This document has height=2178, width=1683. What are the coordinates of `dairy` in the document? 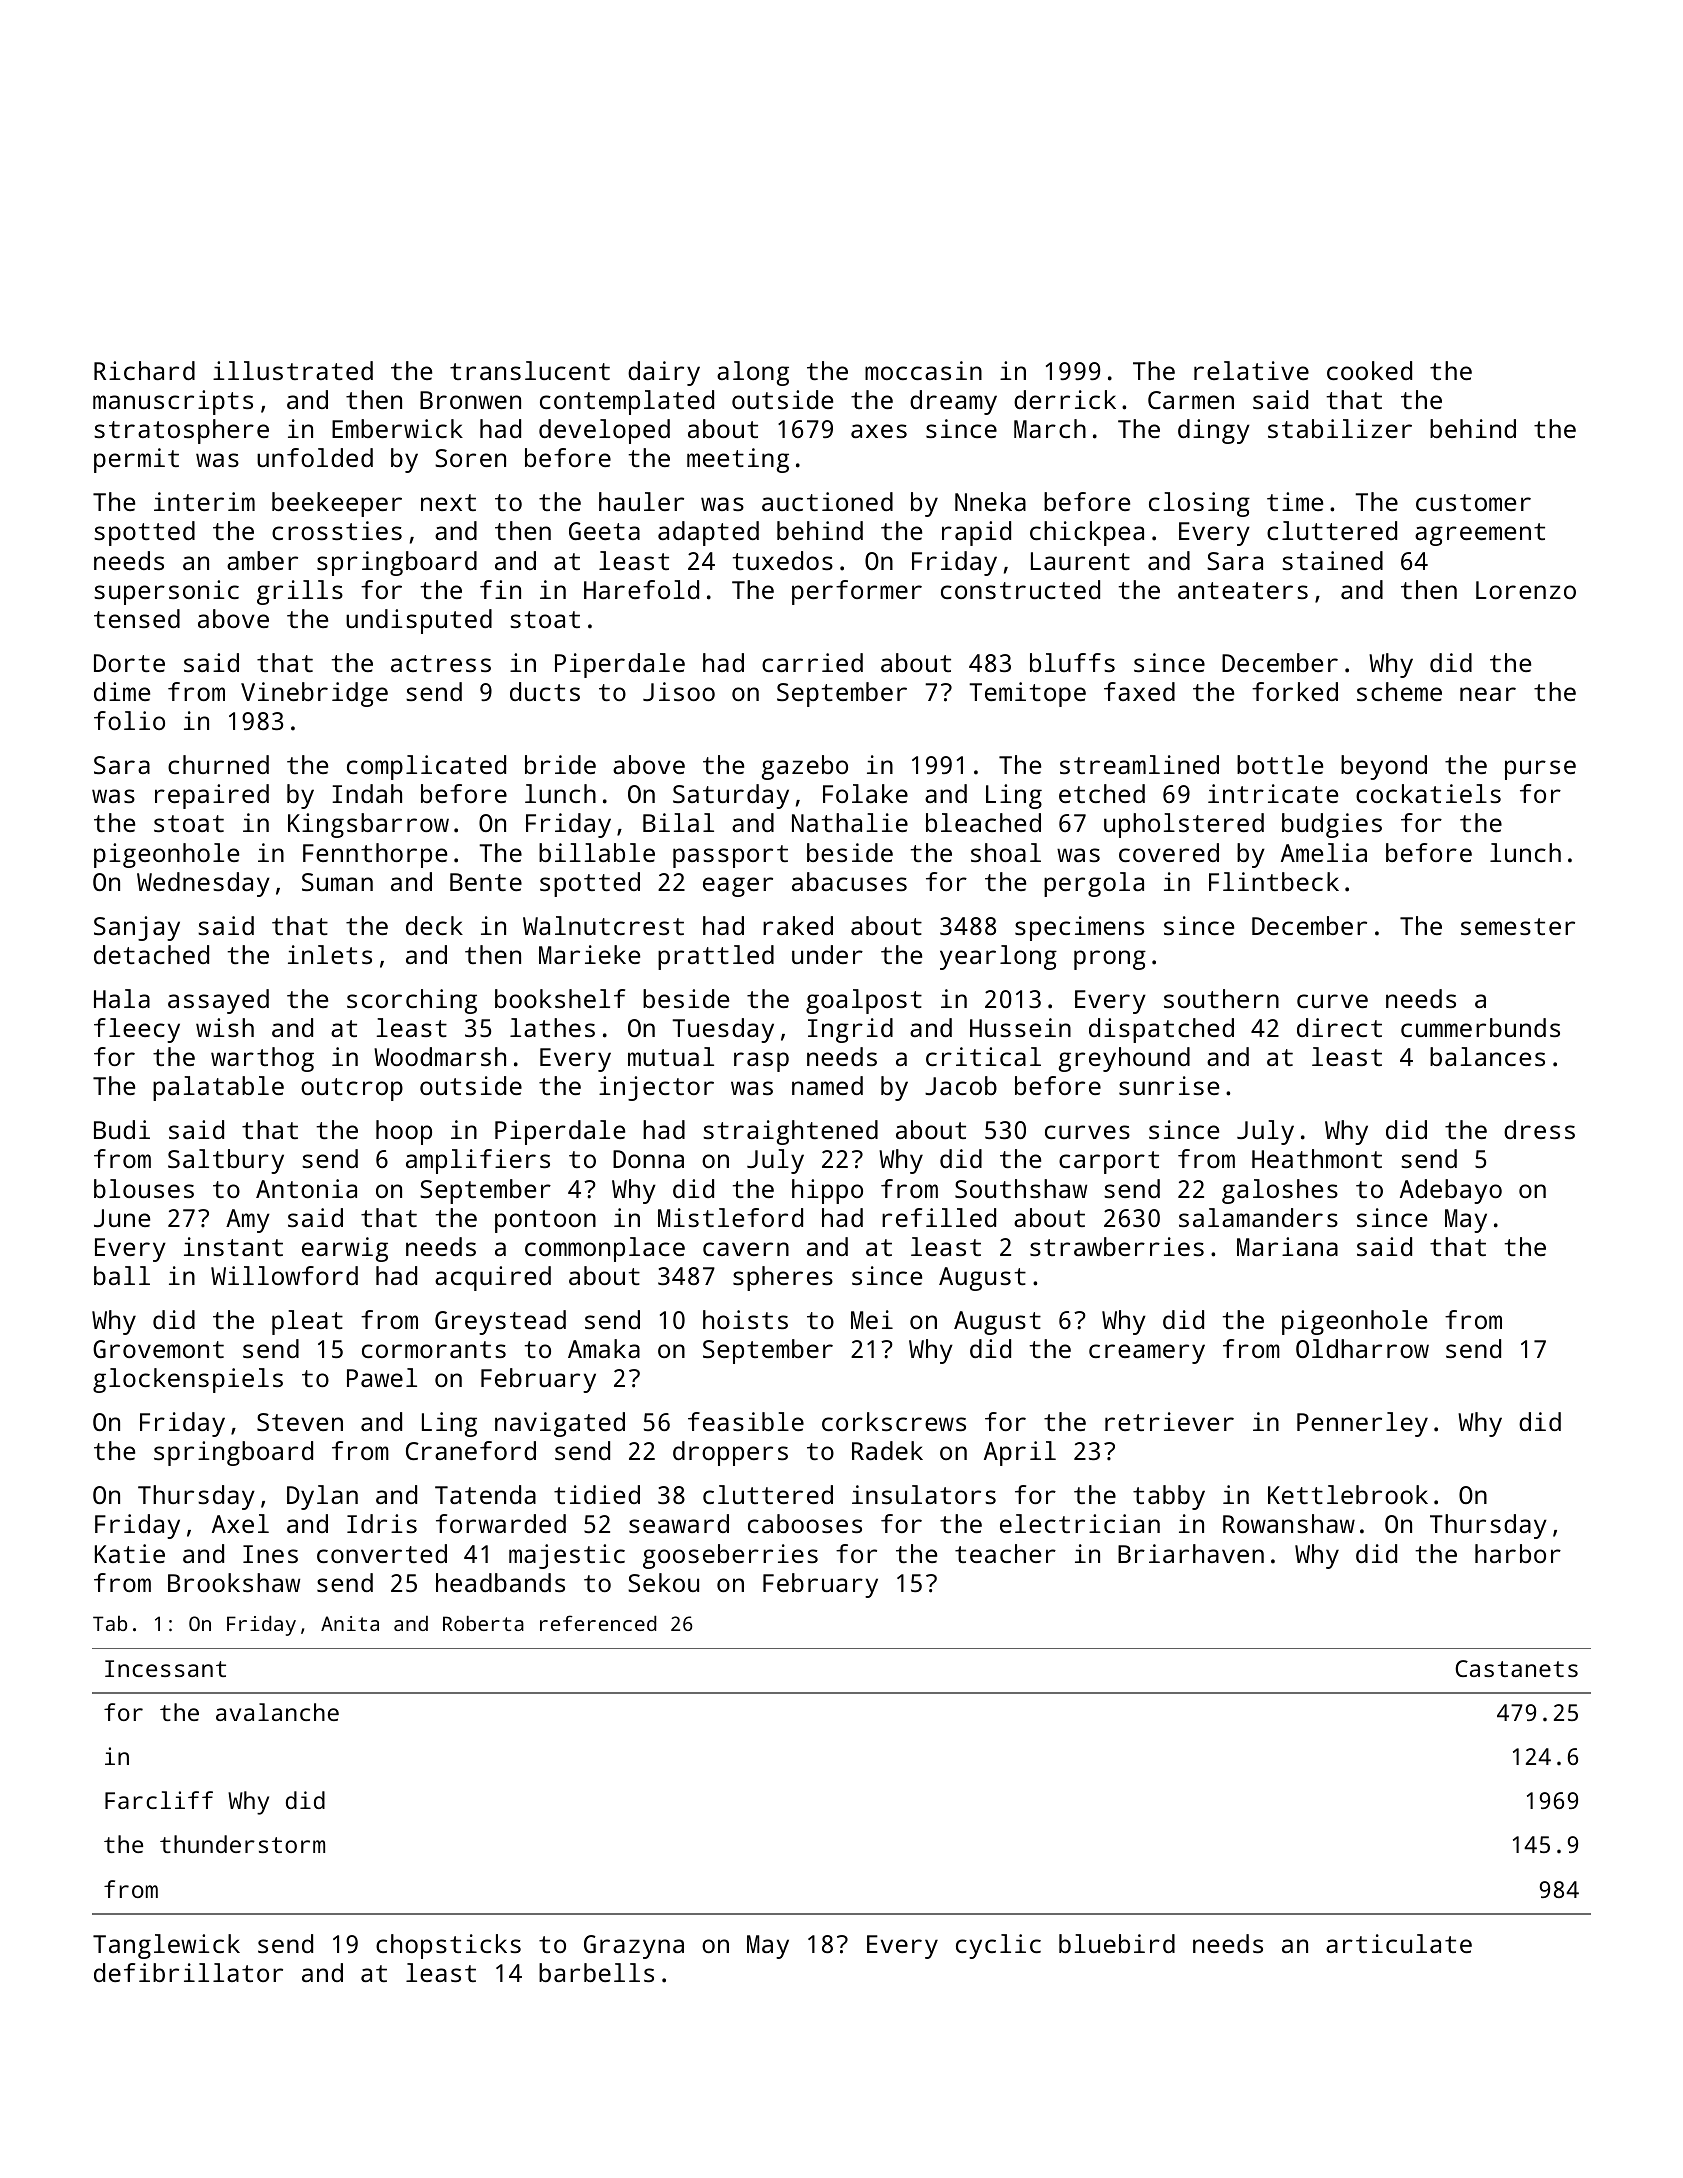 It's located at (664, 373).
